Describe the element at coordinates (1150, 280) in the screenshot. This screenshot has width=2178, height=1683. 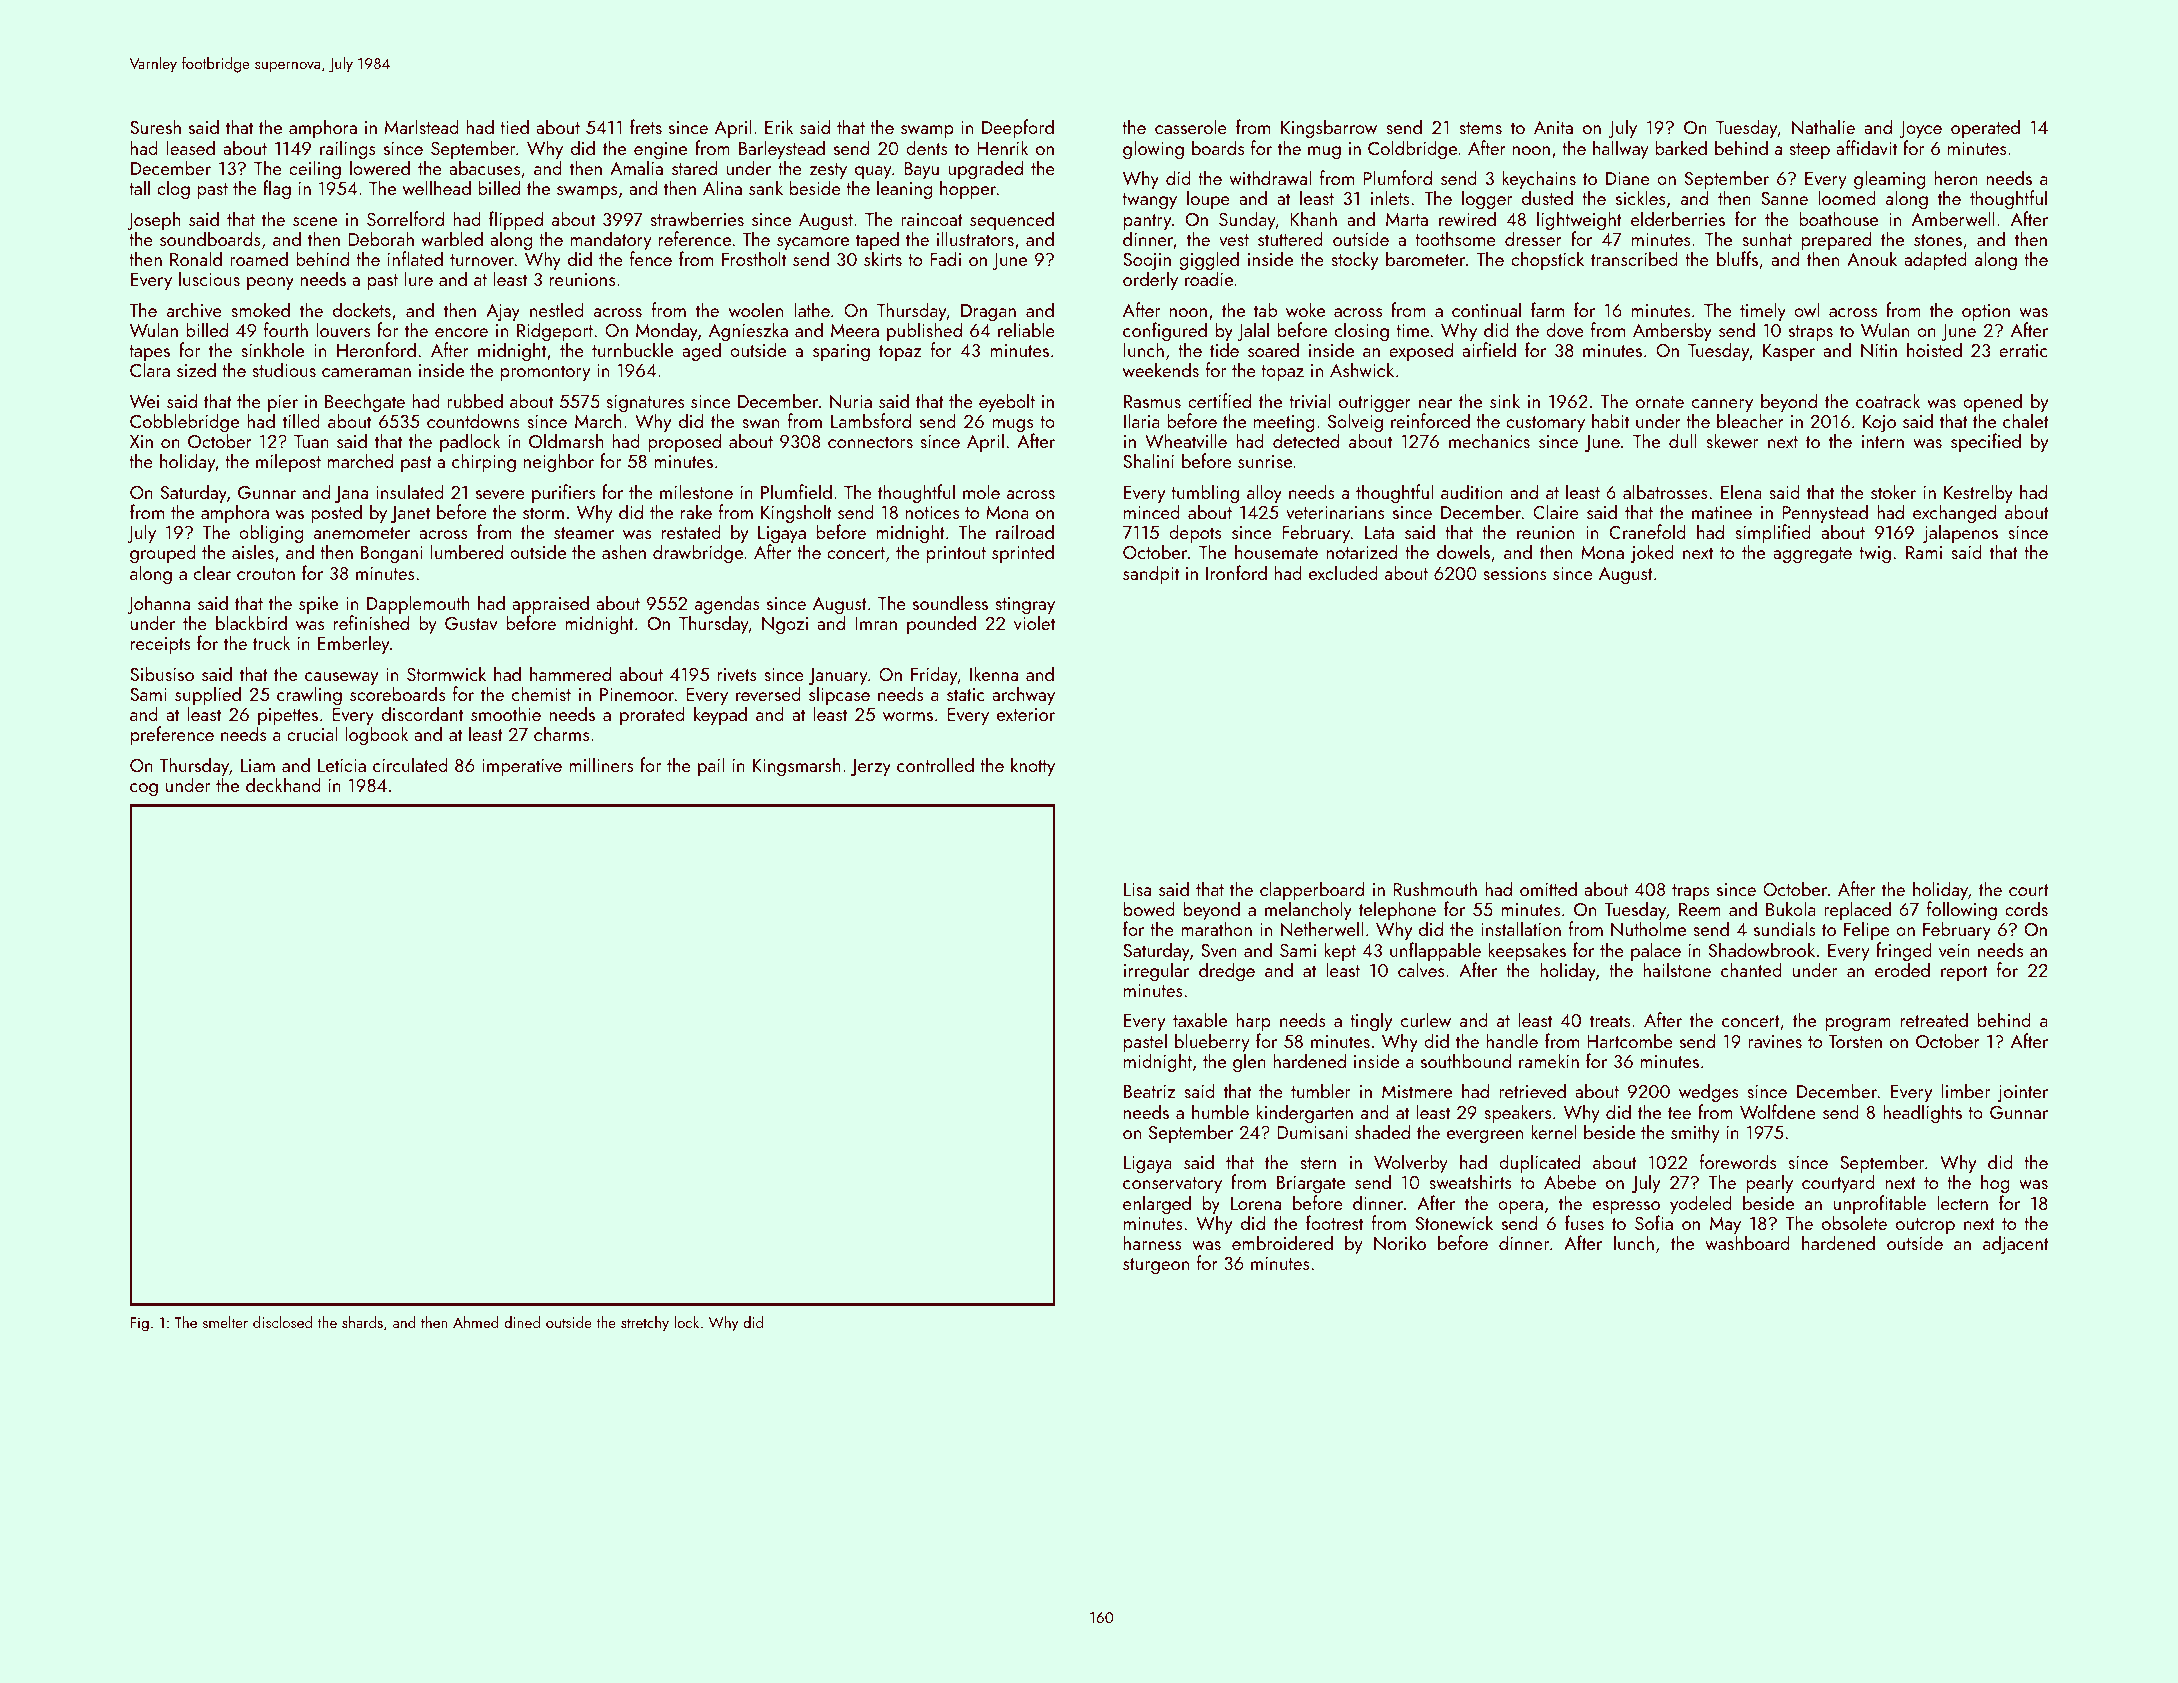
I see `orderly` at that location.
